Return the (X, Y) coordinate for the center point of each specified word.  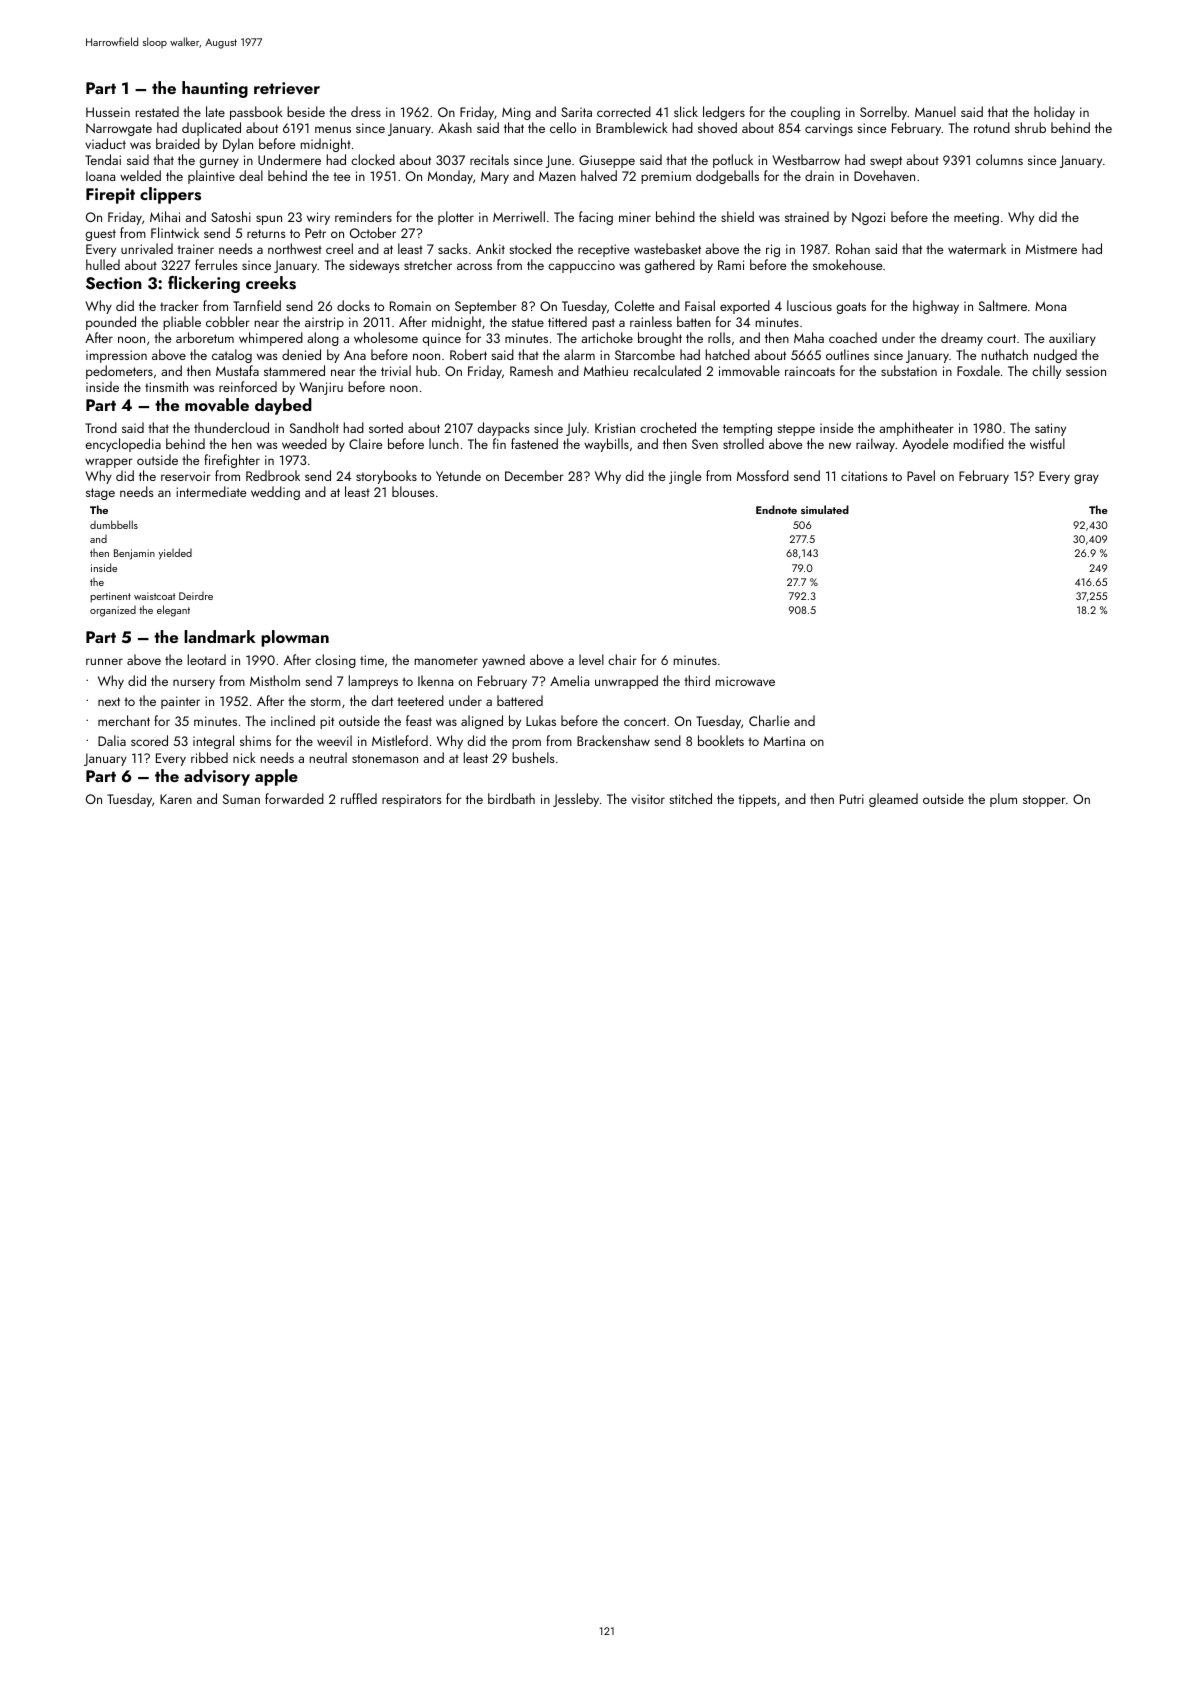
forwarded (294, 798)
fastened (534, 443)
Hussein (108, 112)
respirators (412, 800)
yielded (175, 554)
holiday (1054, 113)
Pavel (921, 475)
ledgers (724, 113)
